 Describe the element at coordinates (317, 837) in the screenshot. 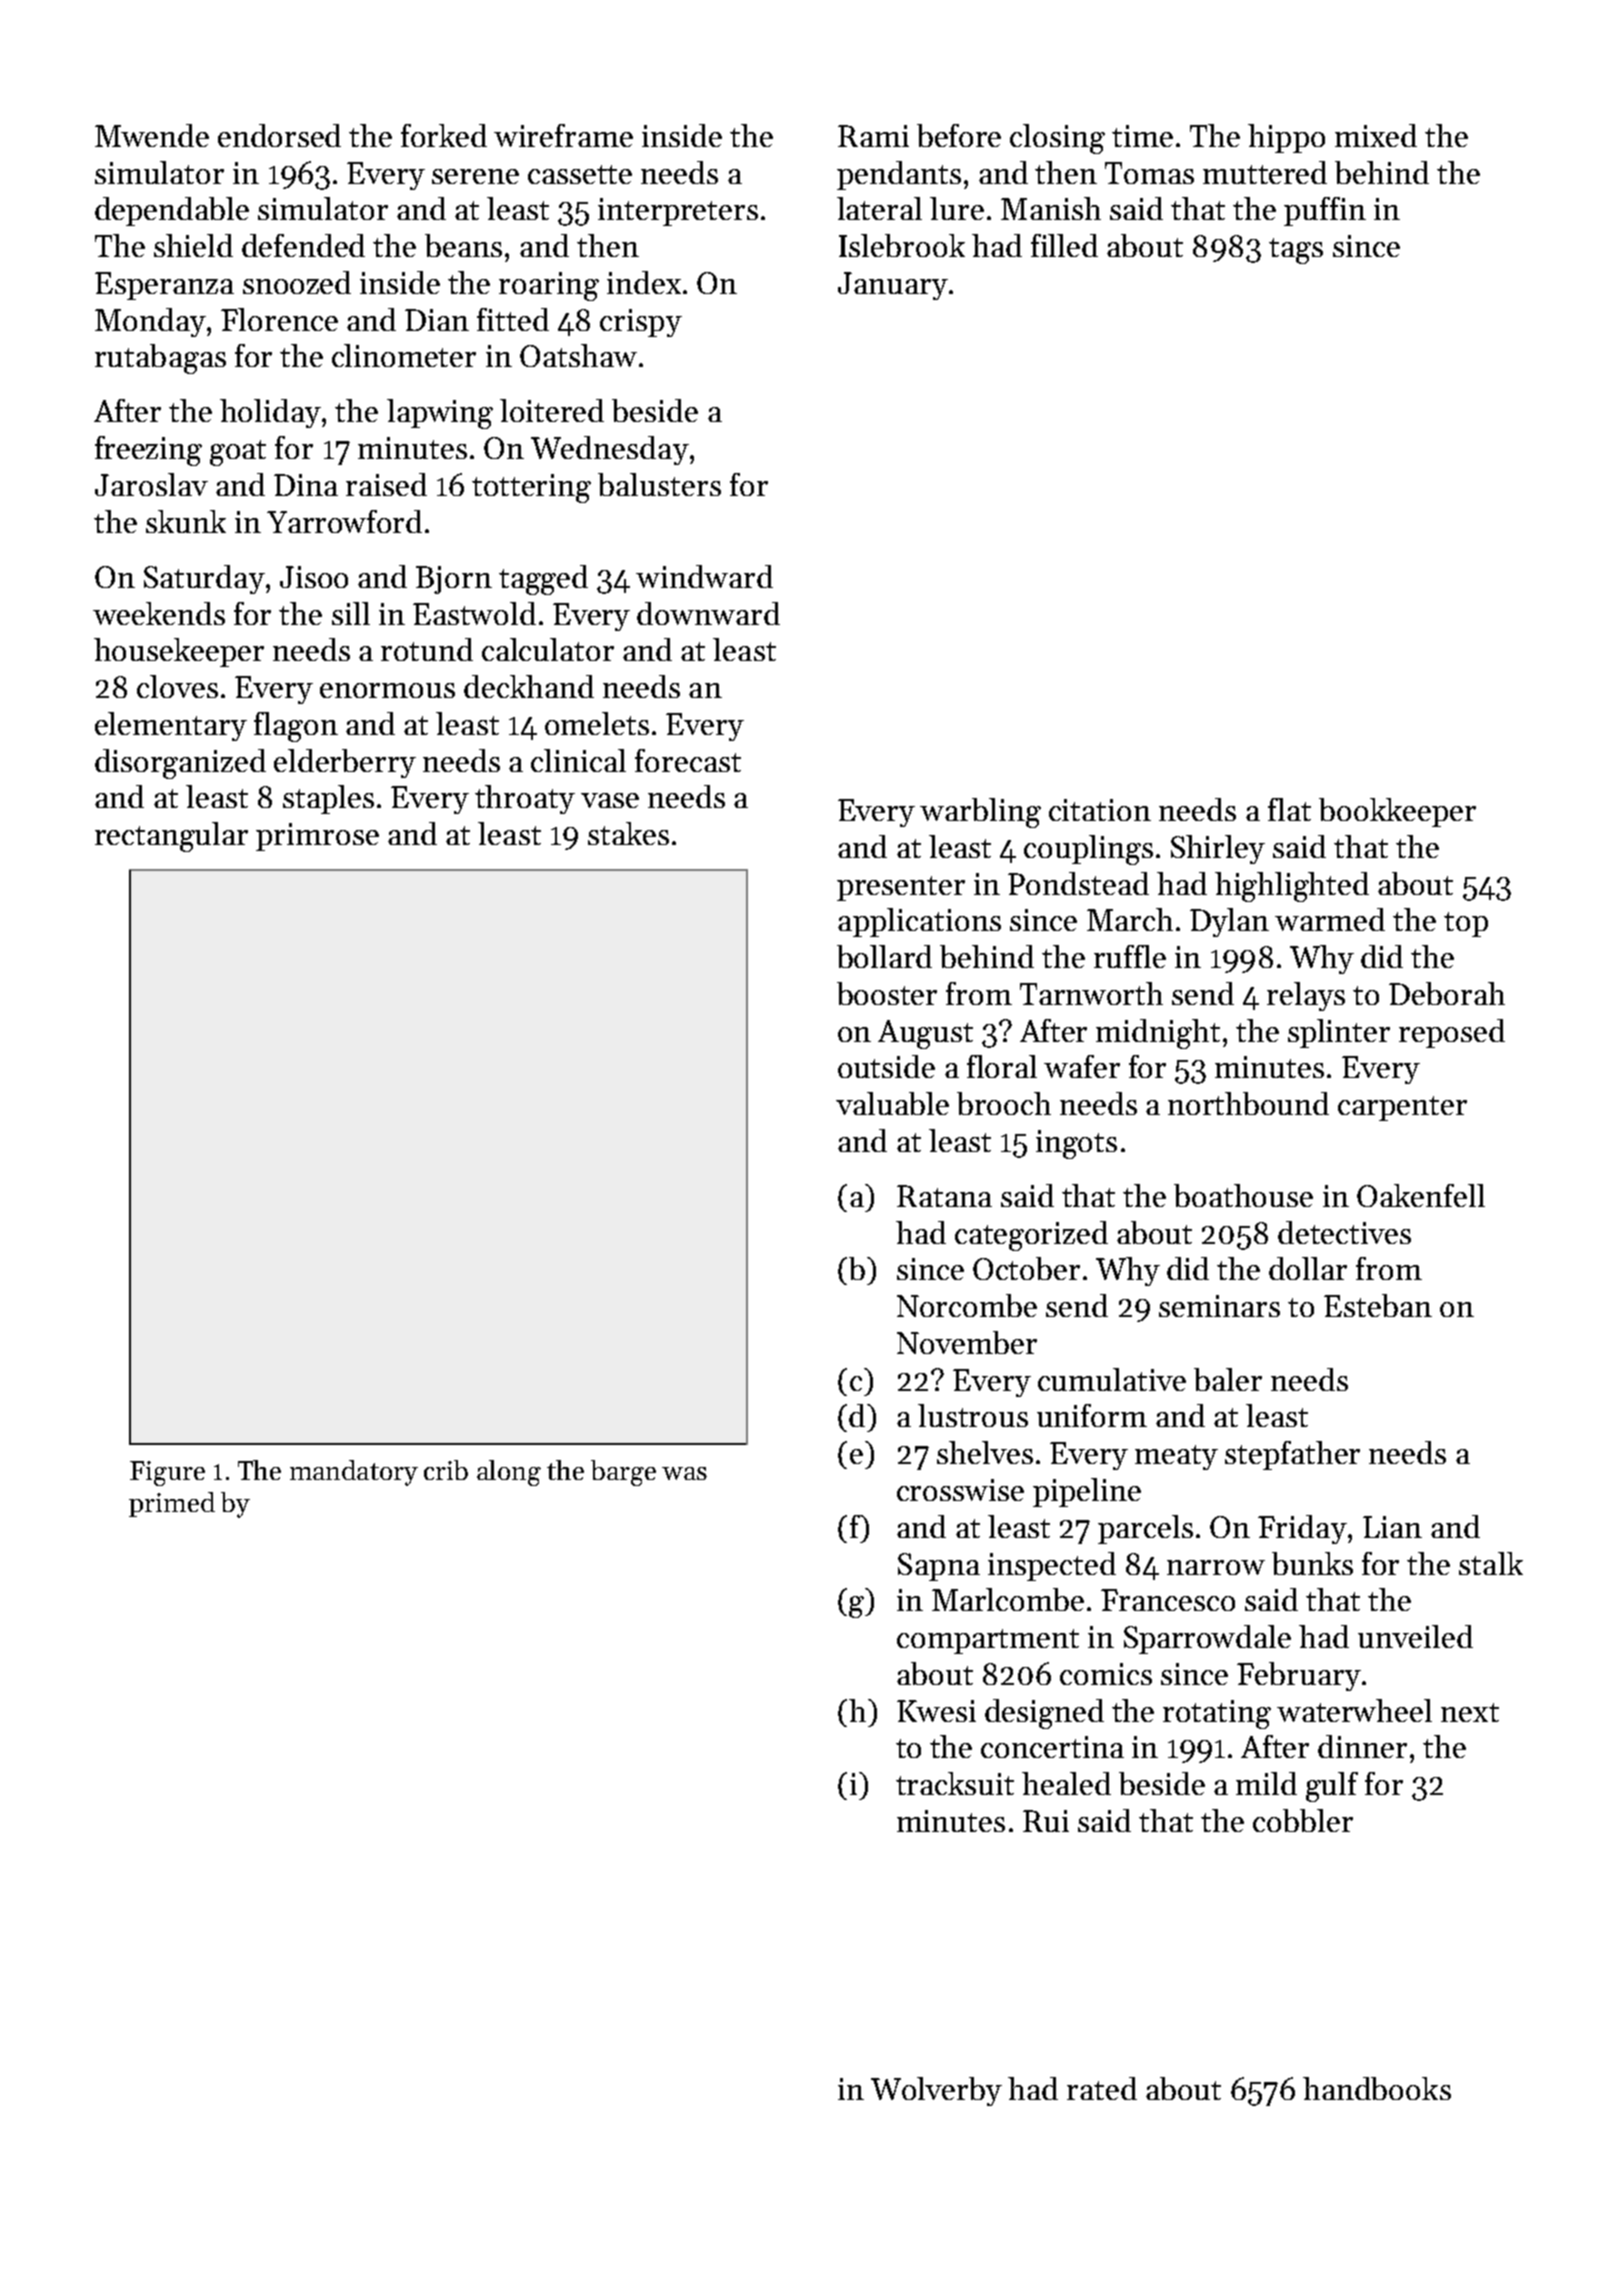

I see `primrose` at that location.
